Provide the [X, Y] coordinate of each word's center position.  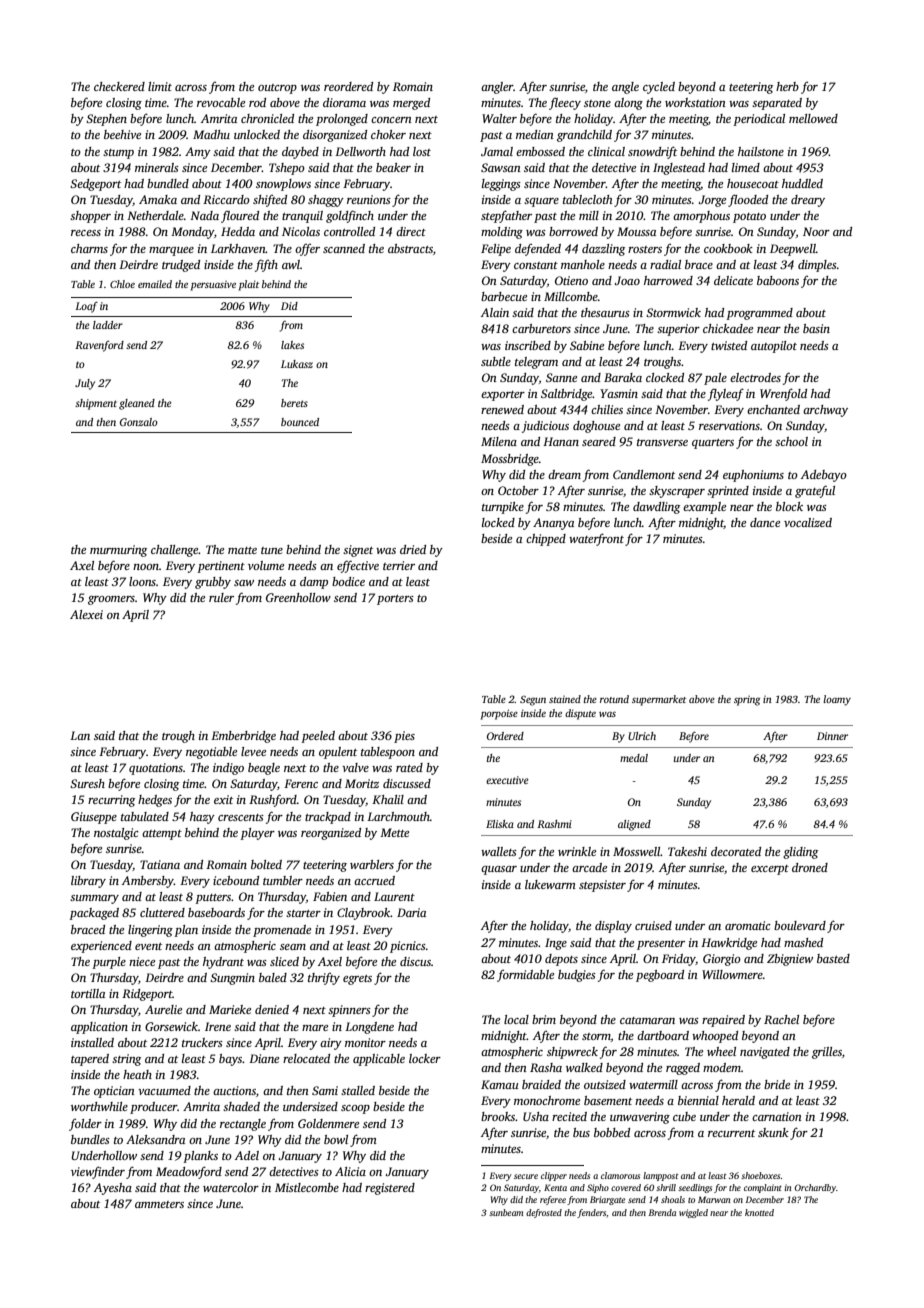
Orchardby [815, 1188]
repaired [723, 1021]
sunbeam [506, 1212]
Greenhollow [298, 597]
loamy [837, 700]
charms [89, 248]
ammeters [159, 1204]
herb [787, 86]
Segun [533, 701]
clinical [606, 151]
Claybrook [363, 914]
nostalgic [116, 834]
